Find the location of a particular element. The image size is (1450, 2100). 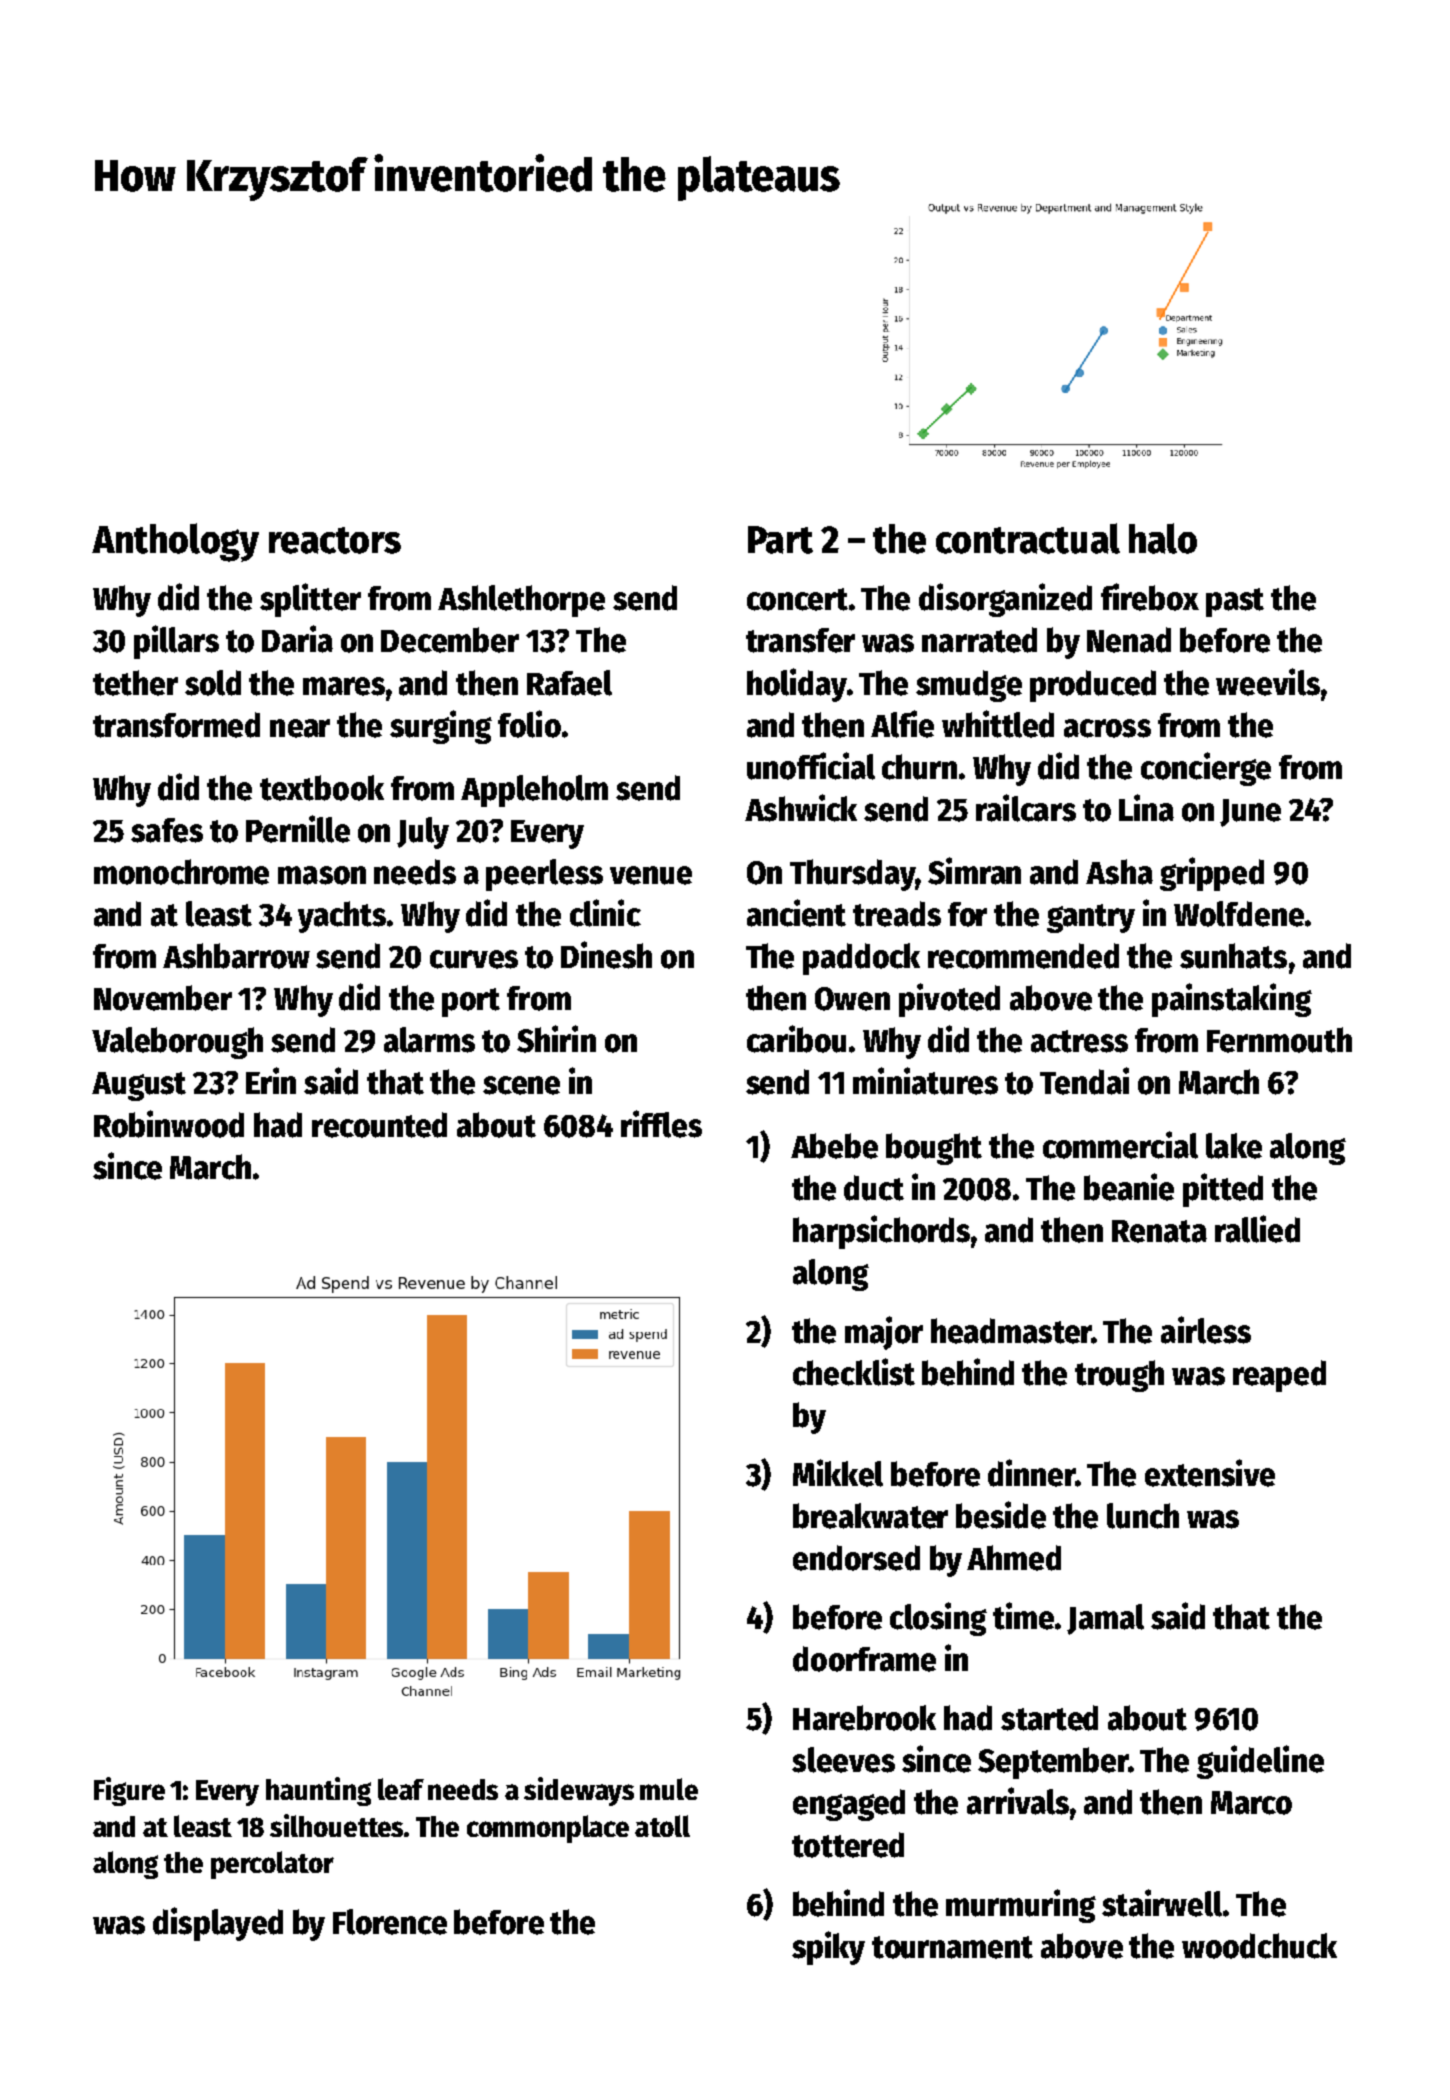

rallied is located at coordinates (1257, 1229).
